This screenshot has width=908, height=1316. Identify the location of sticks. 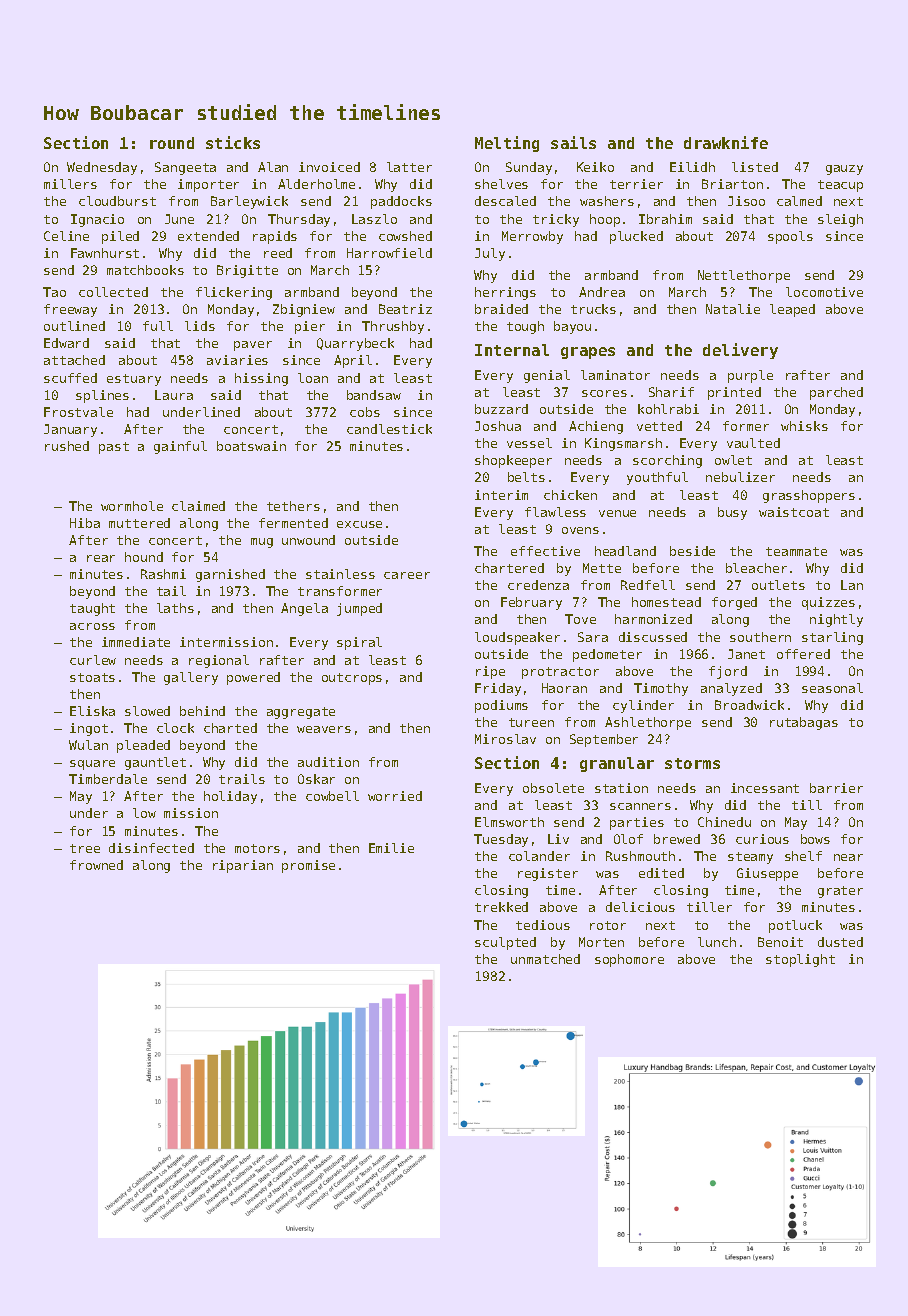
(233, 142).
